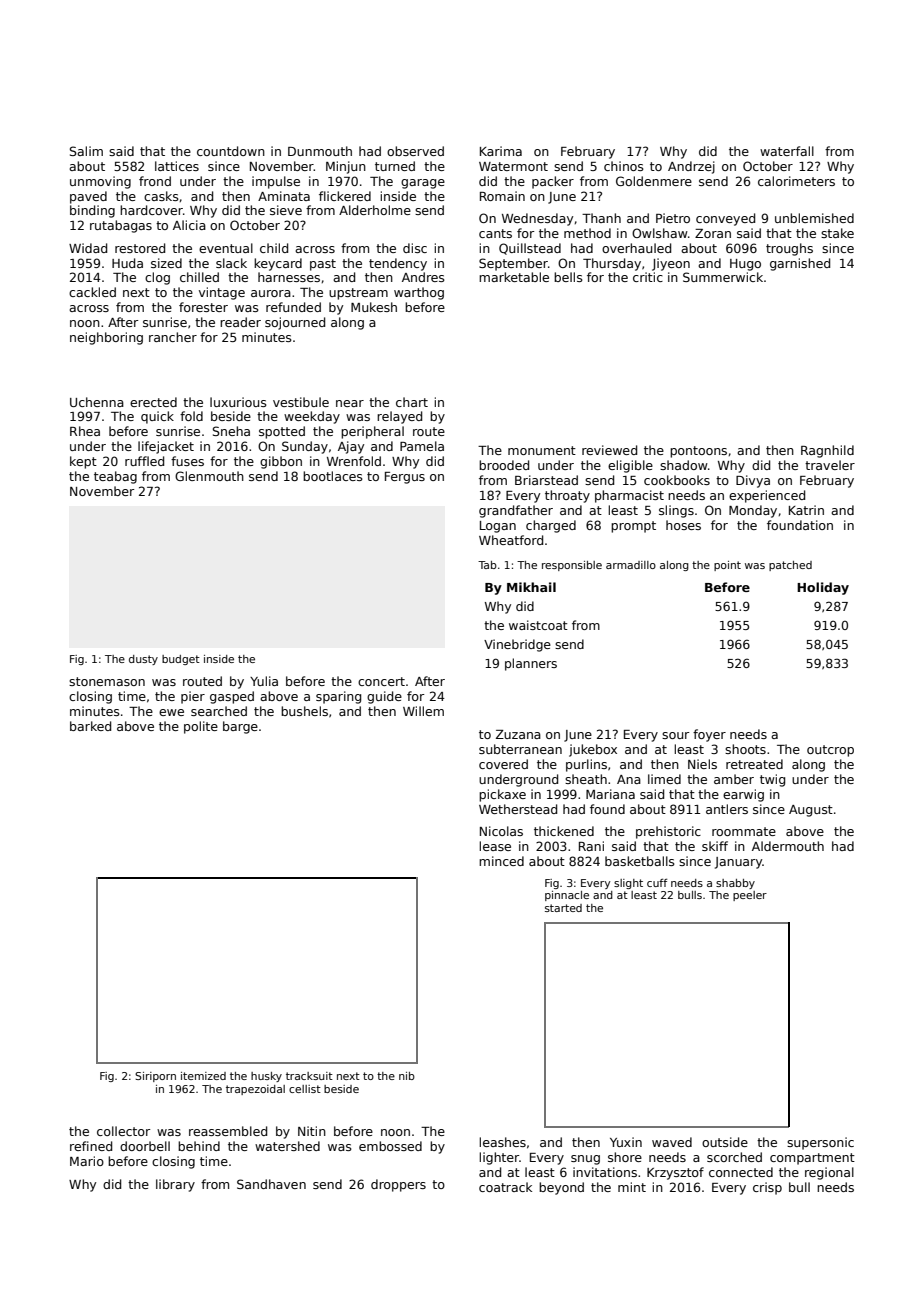  Describe the element at coordinates (381, 681) in the document. I see `concert` at that location.
